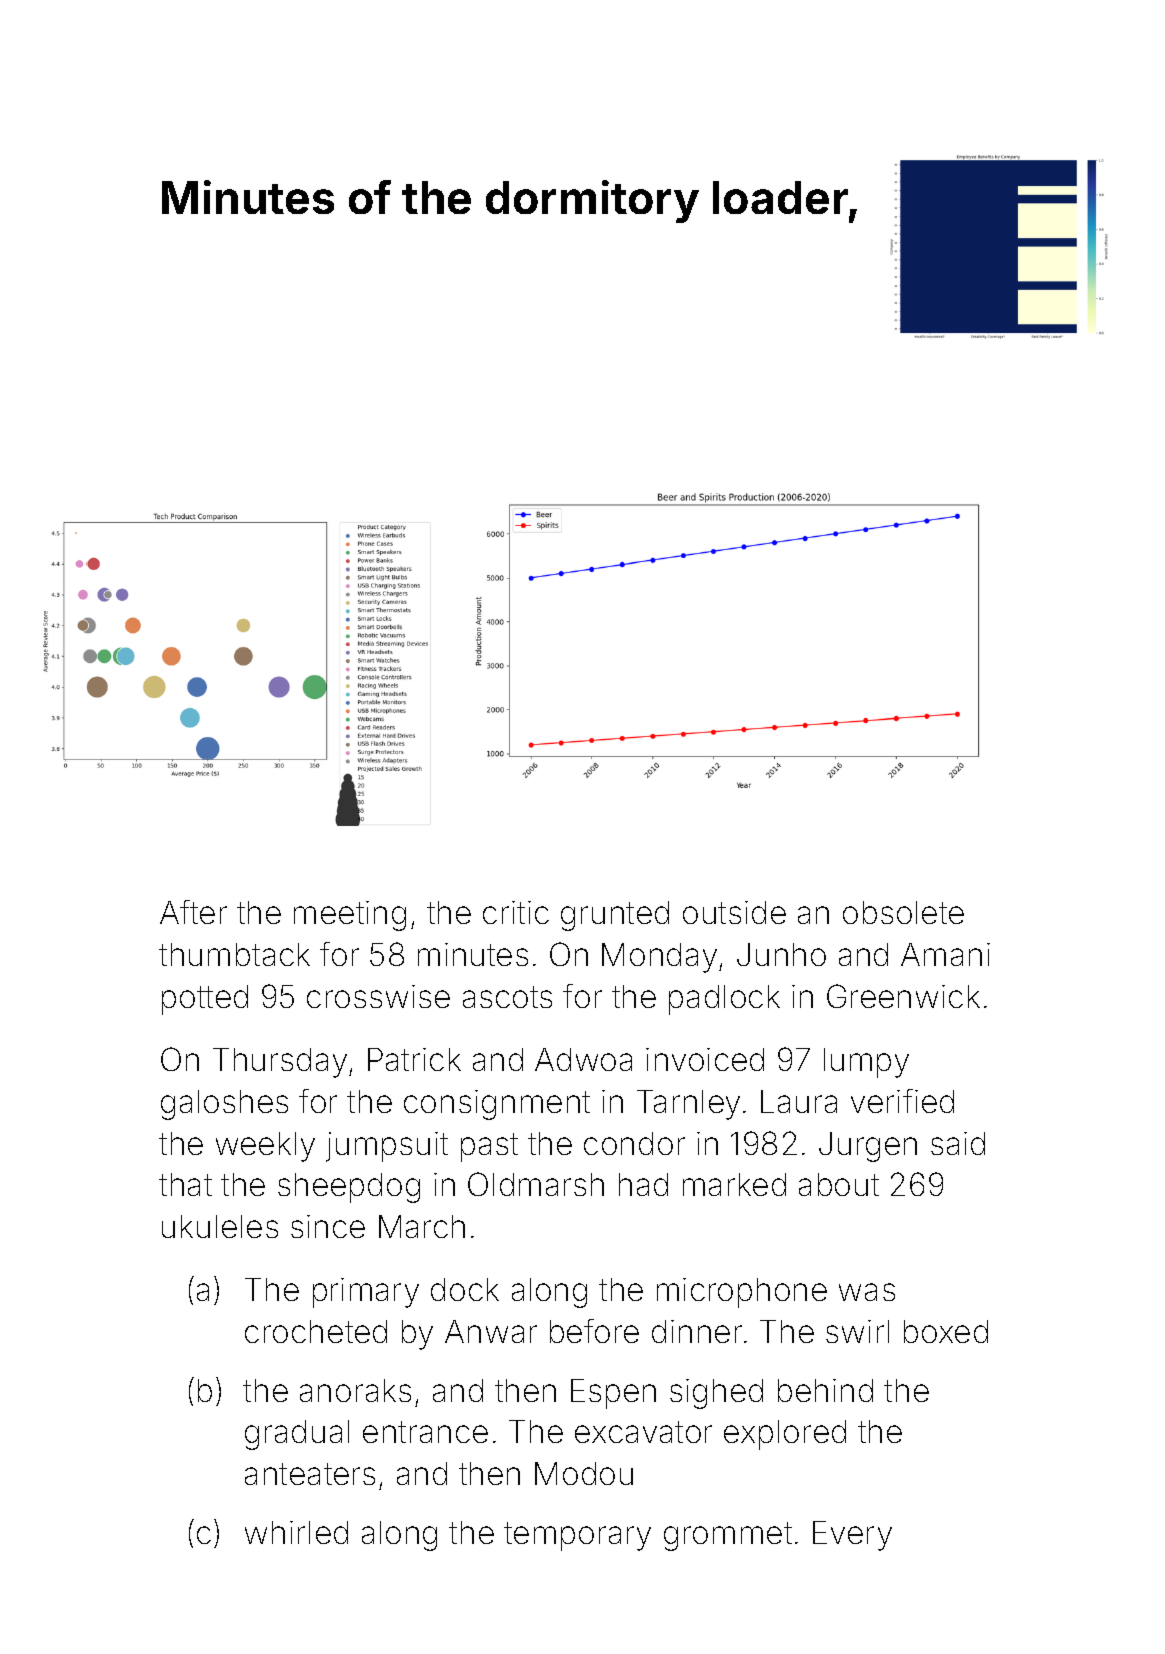 The height and width of the screenshot is (1654, 1165). What do you see at coordinates (366, 1293) in the screenshot?
I see `primary` at bounding box center [366, 1293].
